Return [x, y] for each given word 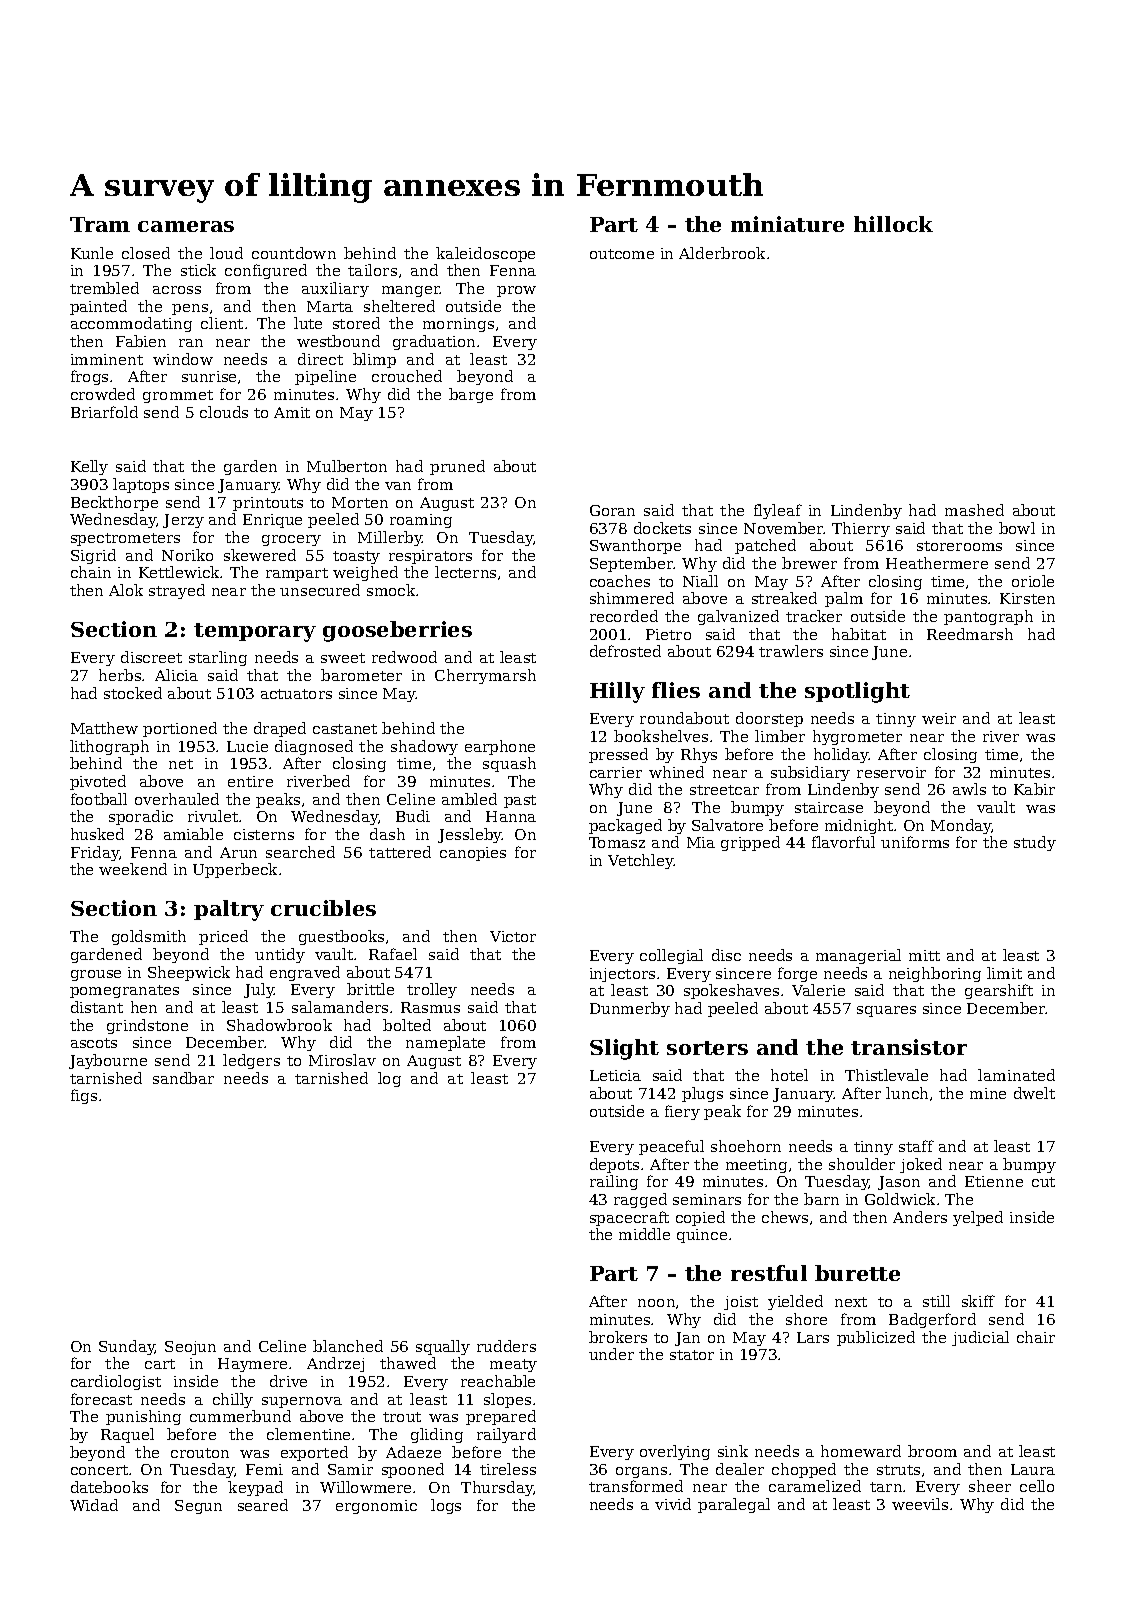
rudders [506, 1346]
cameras [186, 226]
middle [644, 1234]
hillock [893, 224]
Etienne [994, 1181]
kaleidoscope [485, 254]
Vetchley [641, 861]
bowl [1017, 528]
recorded [624, 616]
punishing [143, 1417]
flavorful [843, 842]
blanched [348, 1346]
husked [97, 834]
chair [1036, 1337]
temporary [255, 632]
